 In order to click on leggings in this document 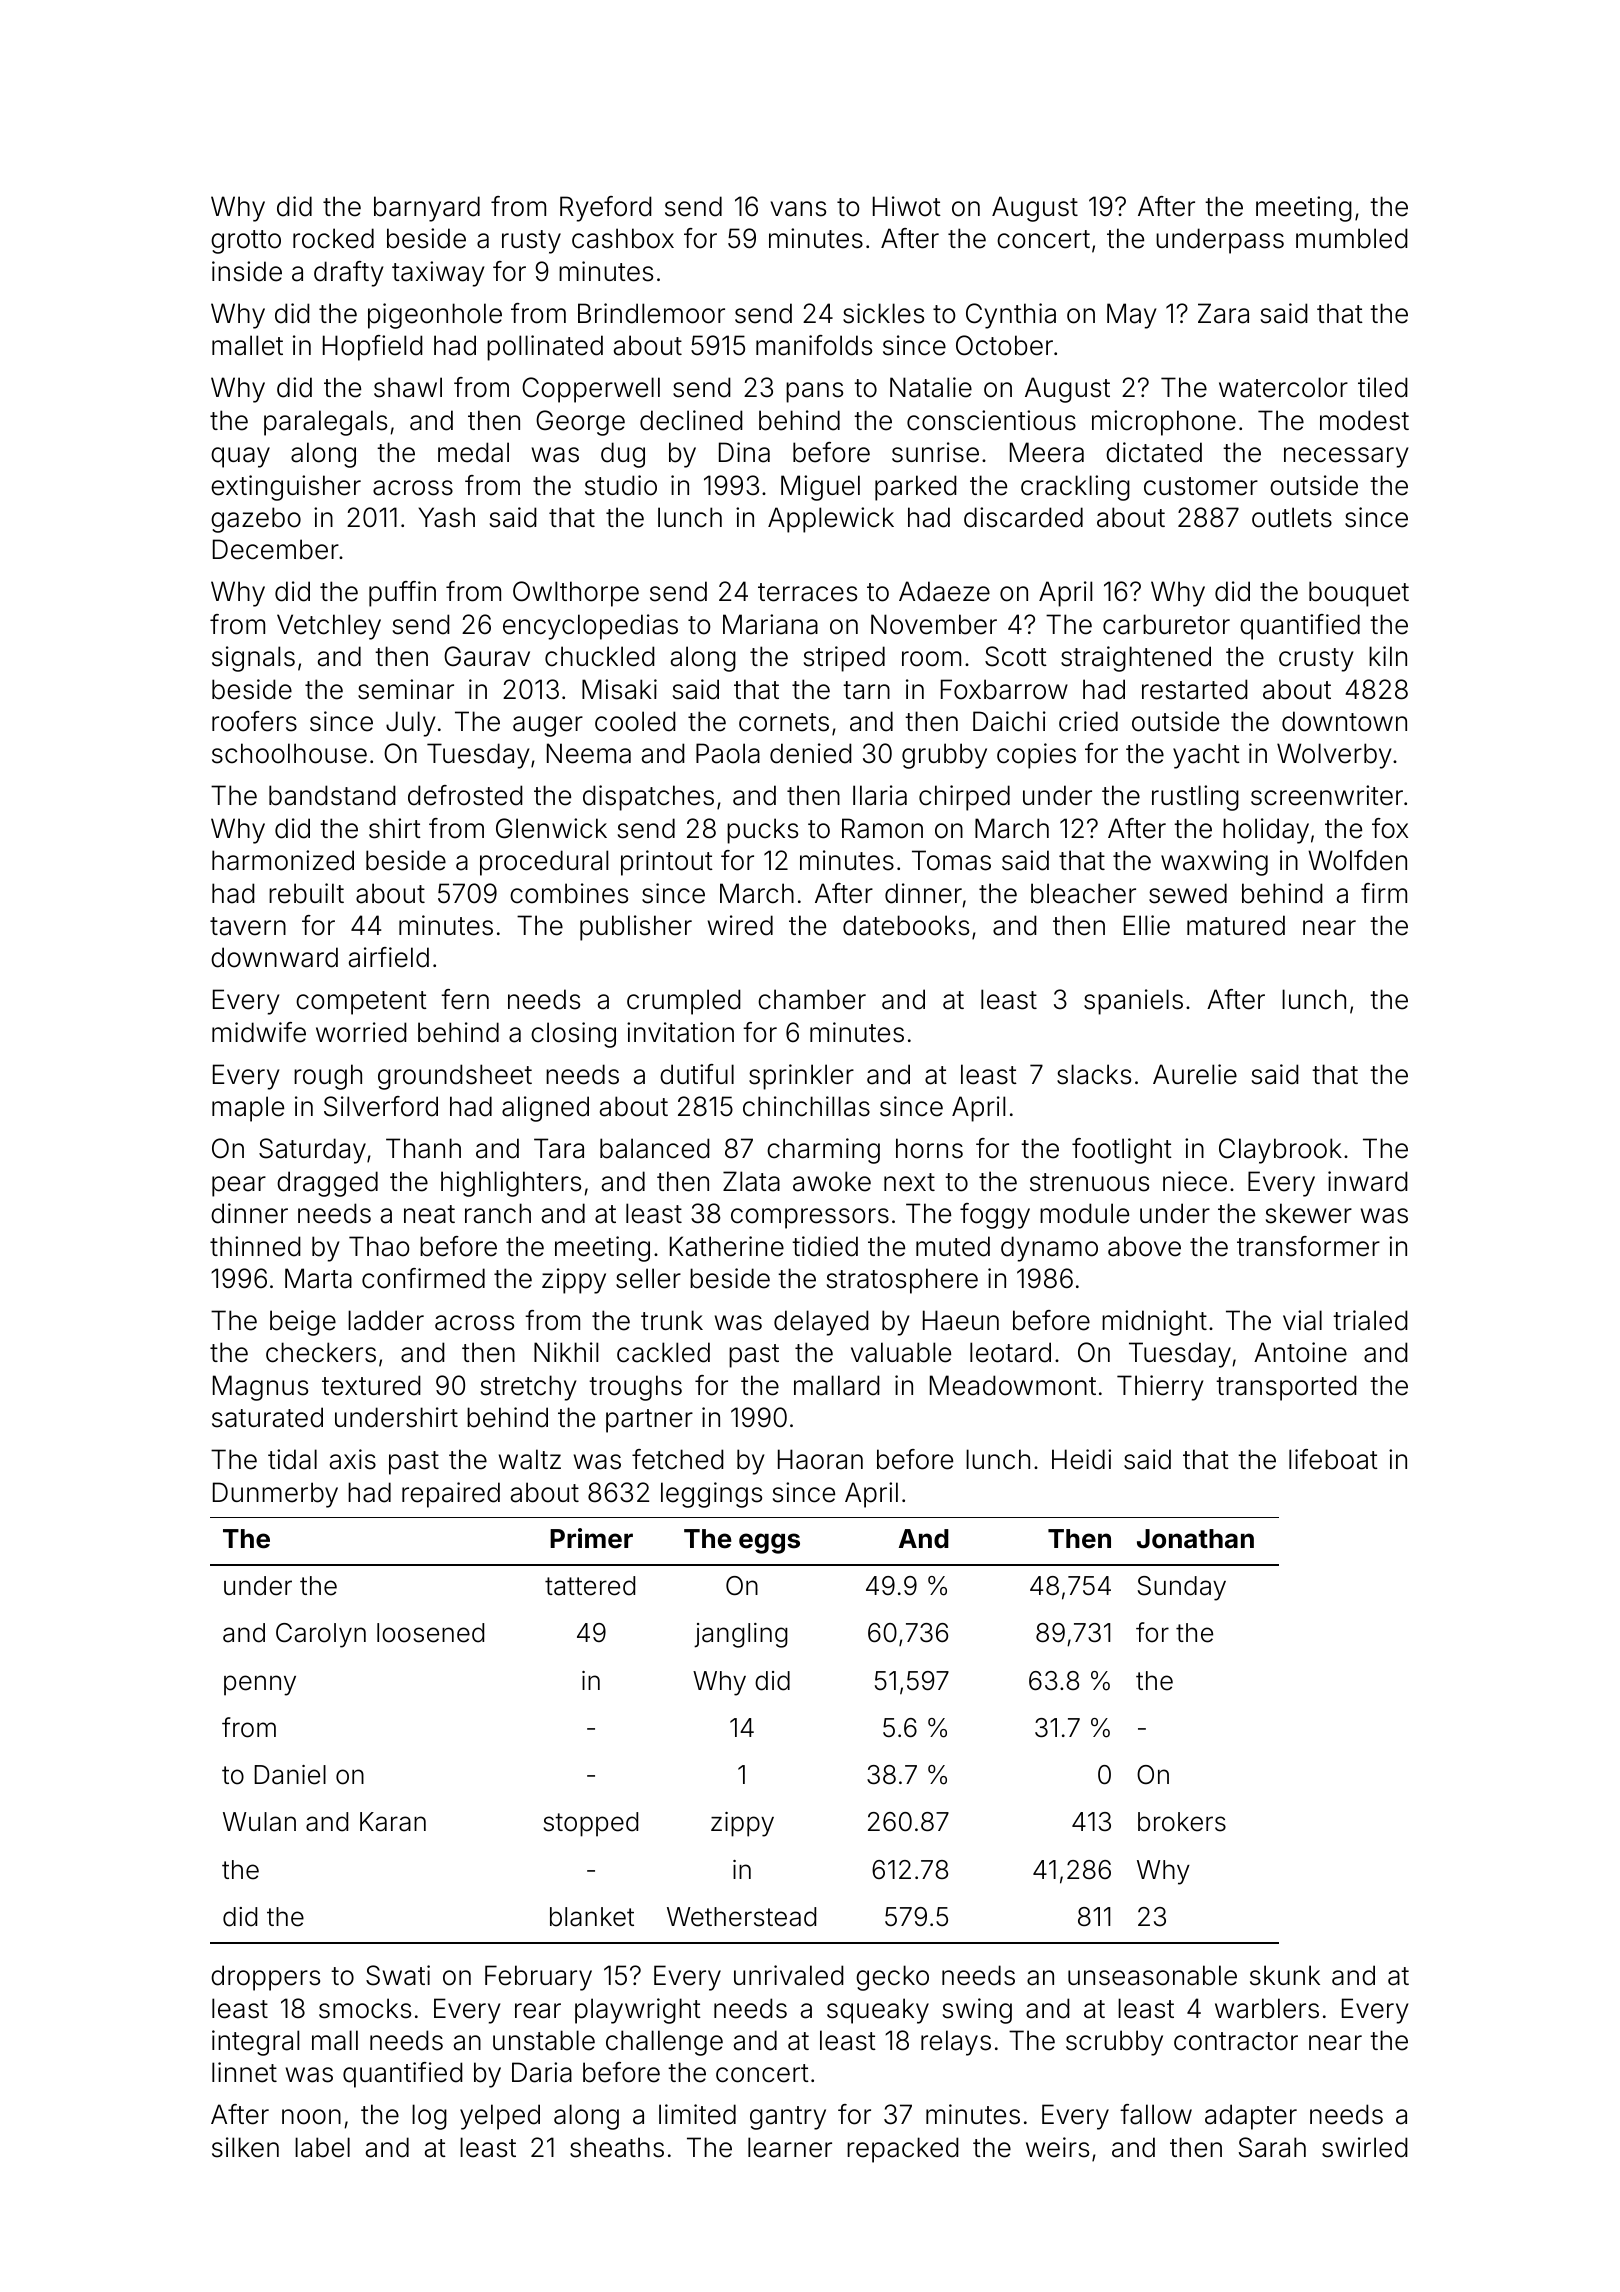, I will do `click(711, 1495)`.
